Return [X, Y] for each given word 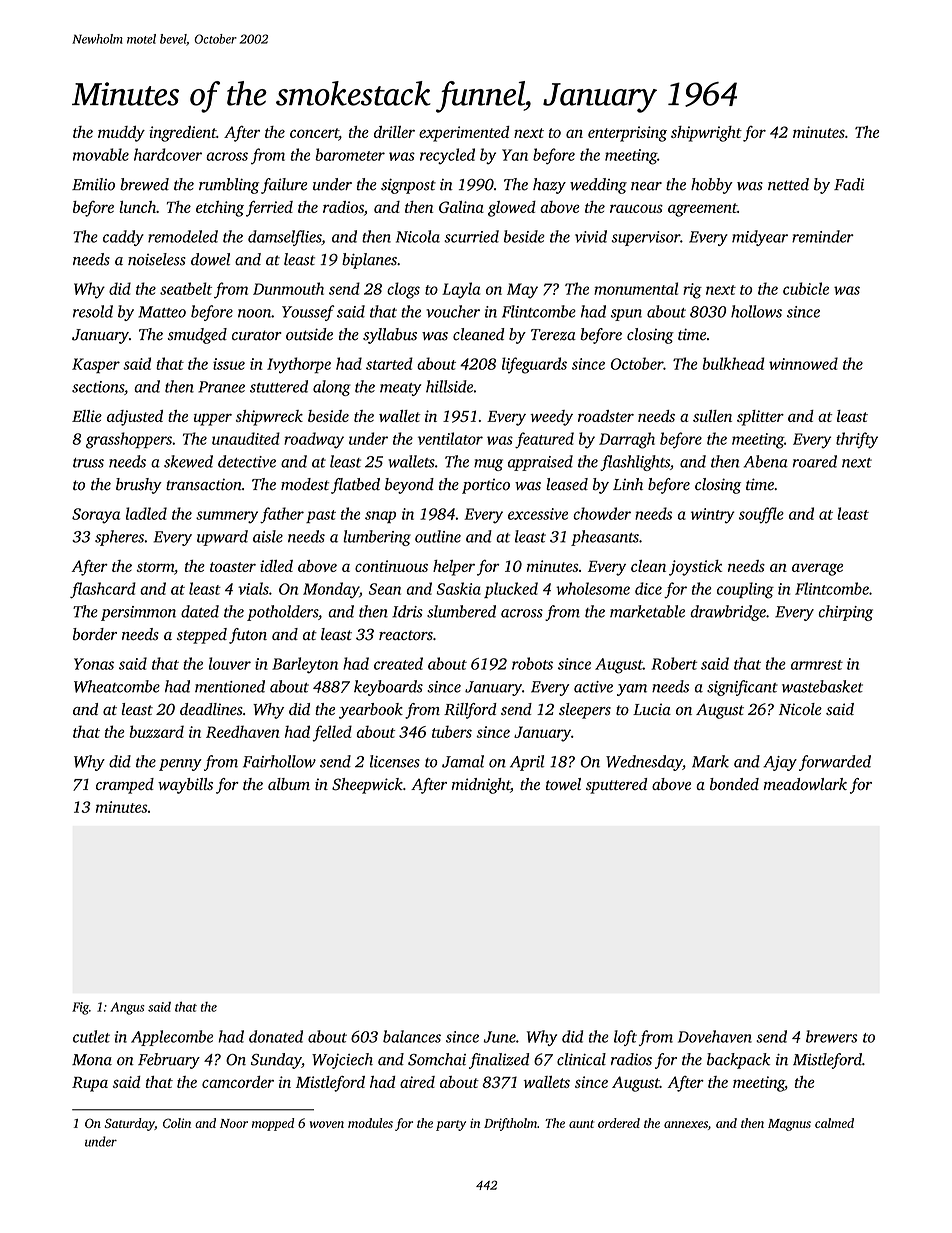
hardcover [168, 154]
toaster [233, 567]
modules [370, 1123]
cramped [125, 786]
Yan [515, 155]
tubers [452, 731]
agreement [702, 210]
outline [438, 536]
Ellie [87, 416]
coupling [745, 590]
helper [454, 568]
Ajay [780, 763]
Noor [234, 1123]
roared [815, 461]
